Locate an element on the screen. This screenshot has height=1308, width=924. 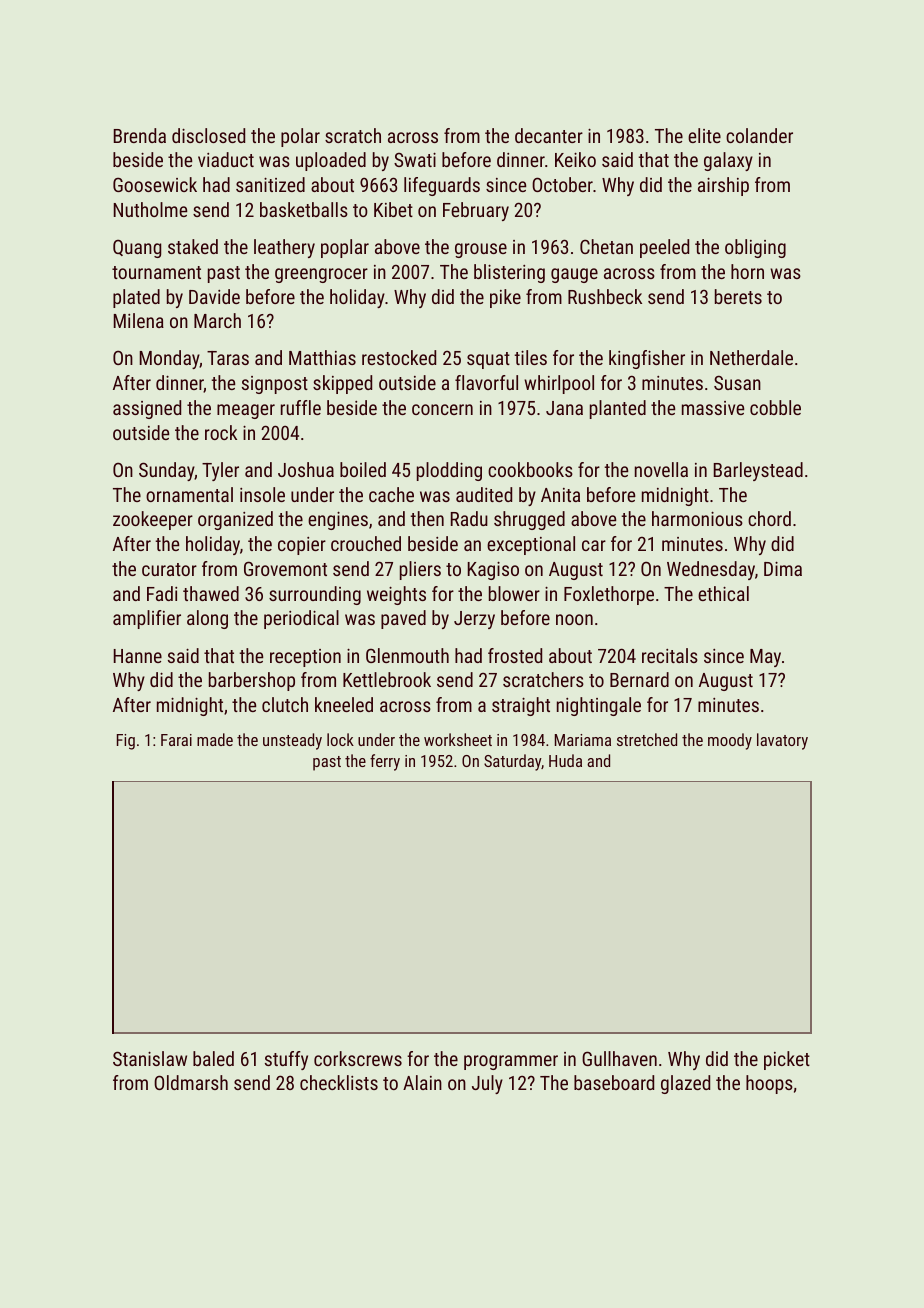
Stanislaw is located at coordinates (150, 1058).
